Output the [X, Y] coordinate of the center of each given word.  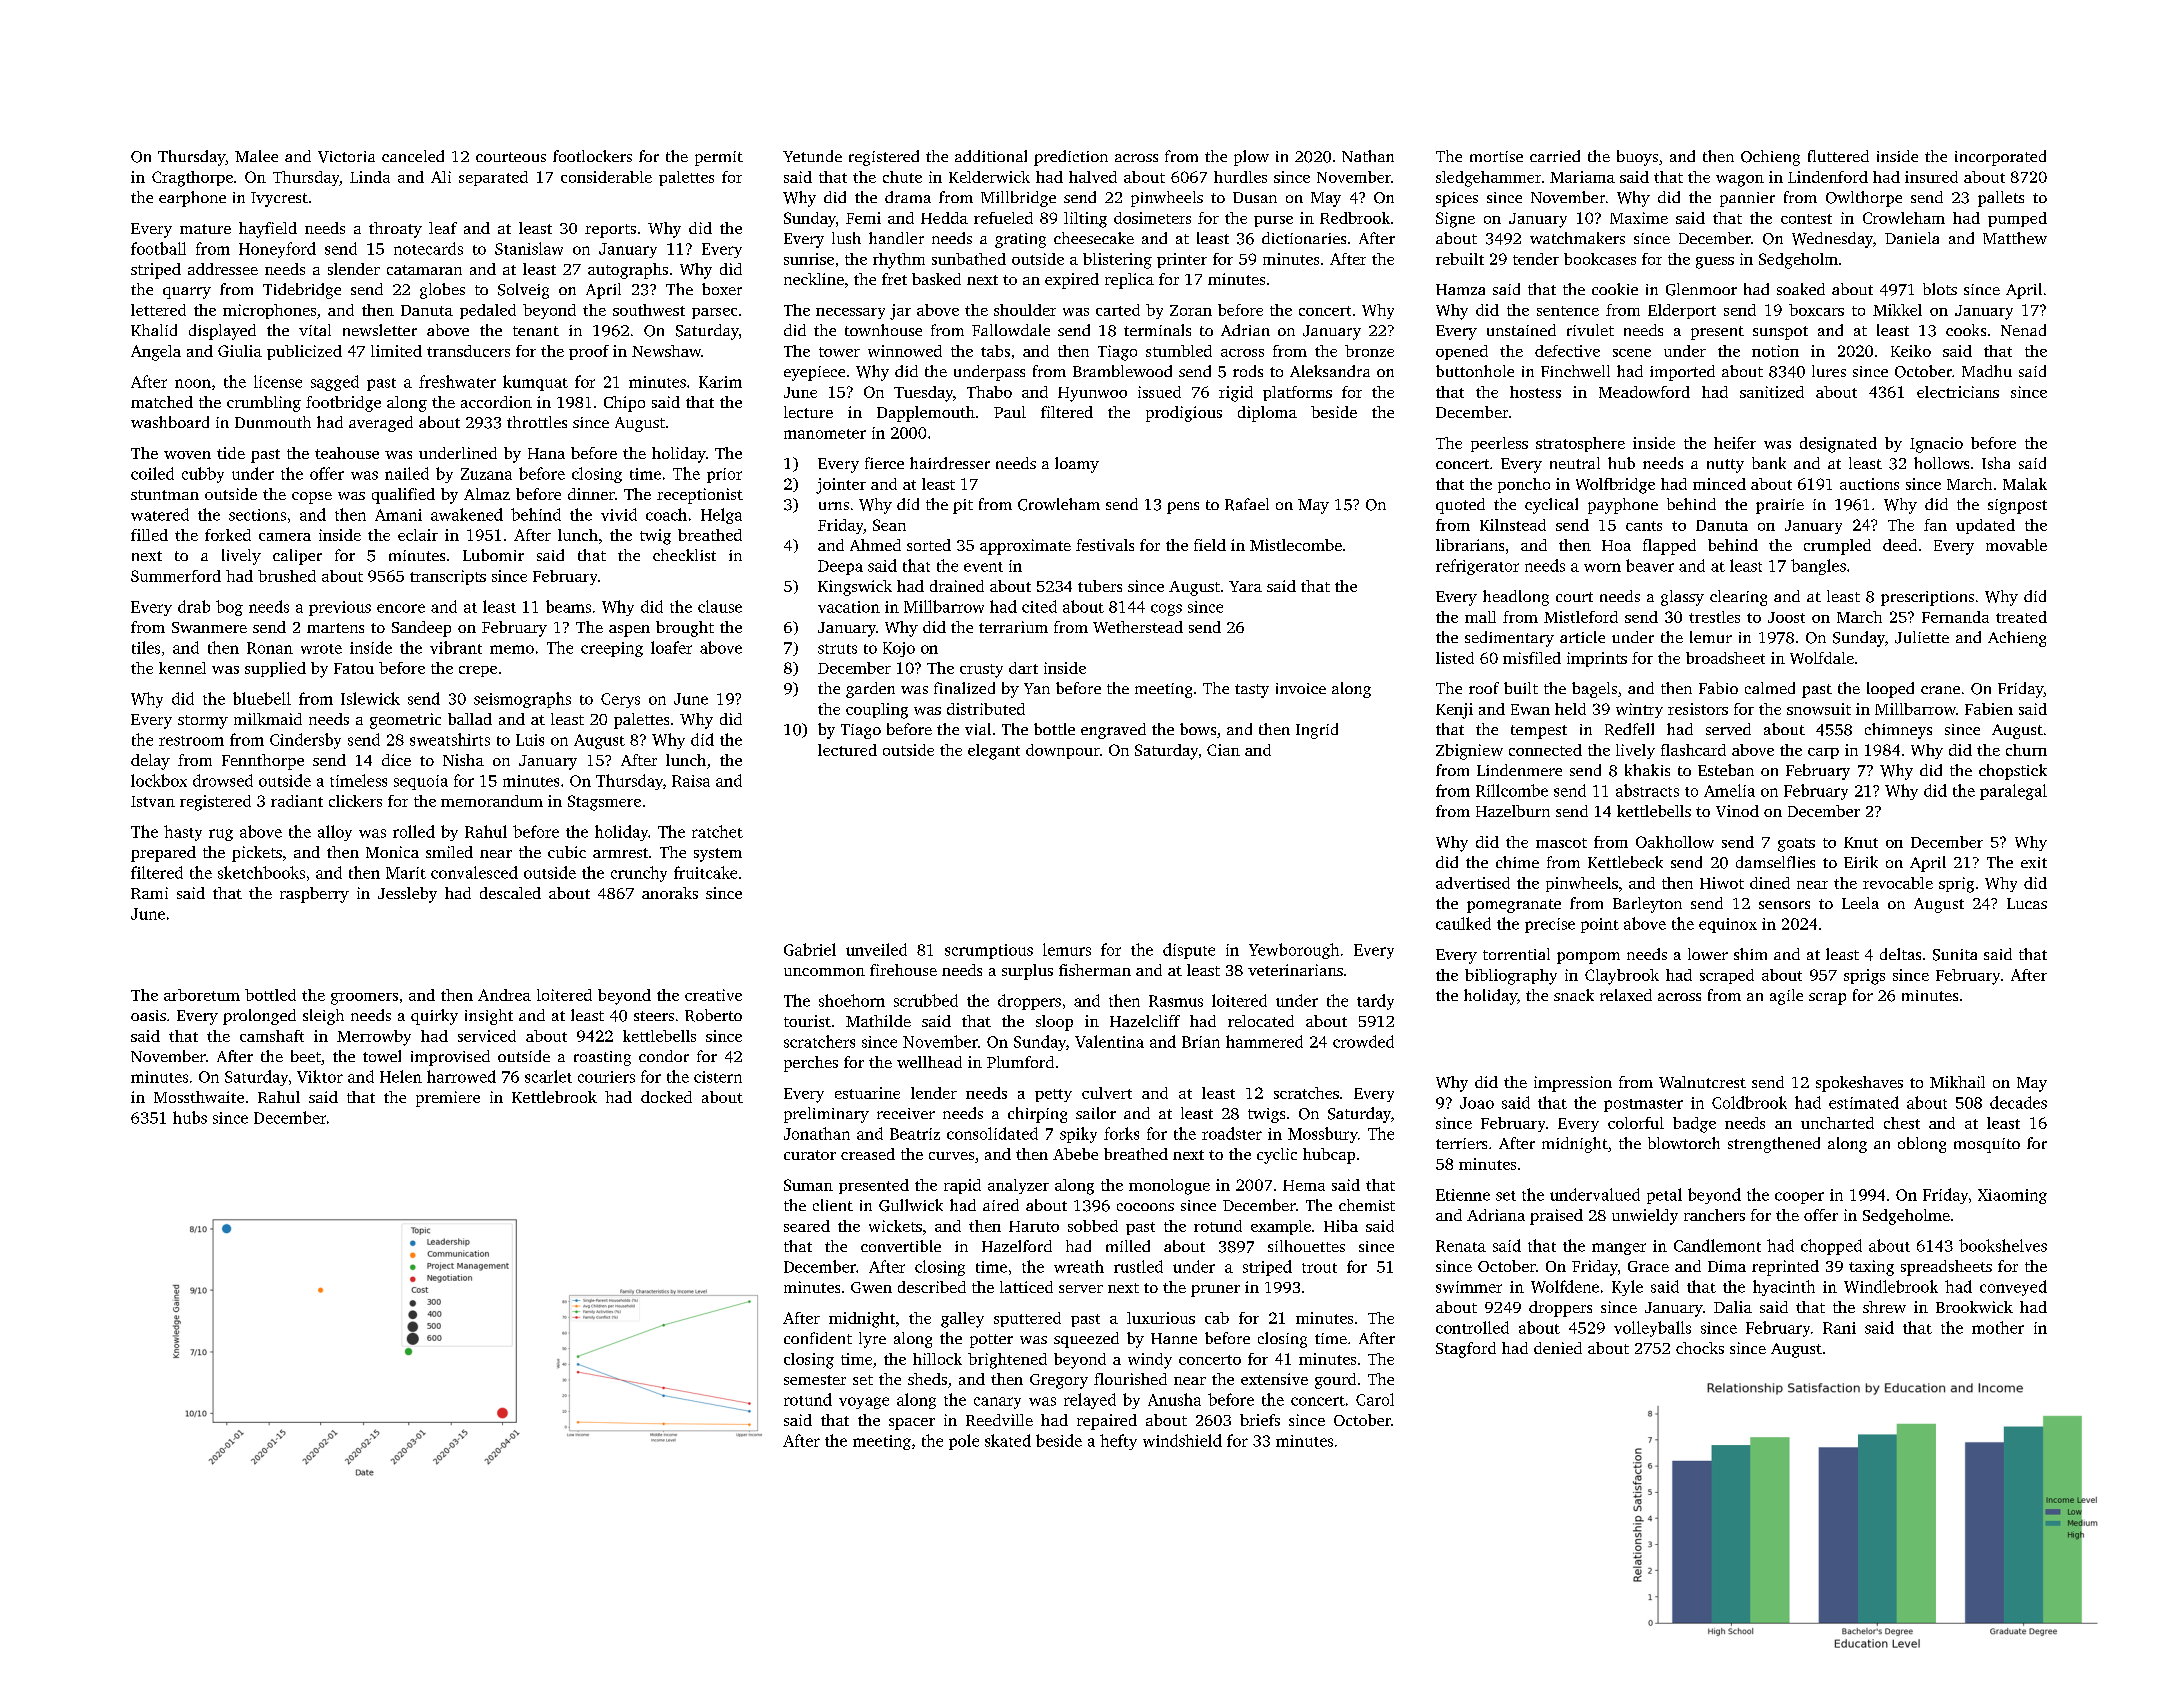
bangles [1818, 567]
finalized [964, 688]
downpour [1063, 751]
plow [1251, 158]
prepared [163, 854]
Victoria [346, 157]
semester [815, 1380]
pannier [1747, 199]
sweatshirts [450, 739]
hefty [1118, 1442]
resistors [1698, 709]
